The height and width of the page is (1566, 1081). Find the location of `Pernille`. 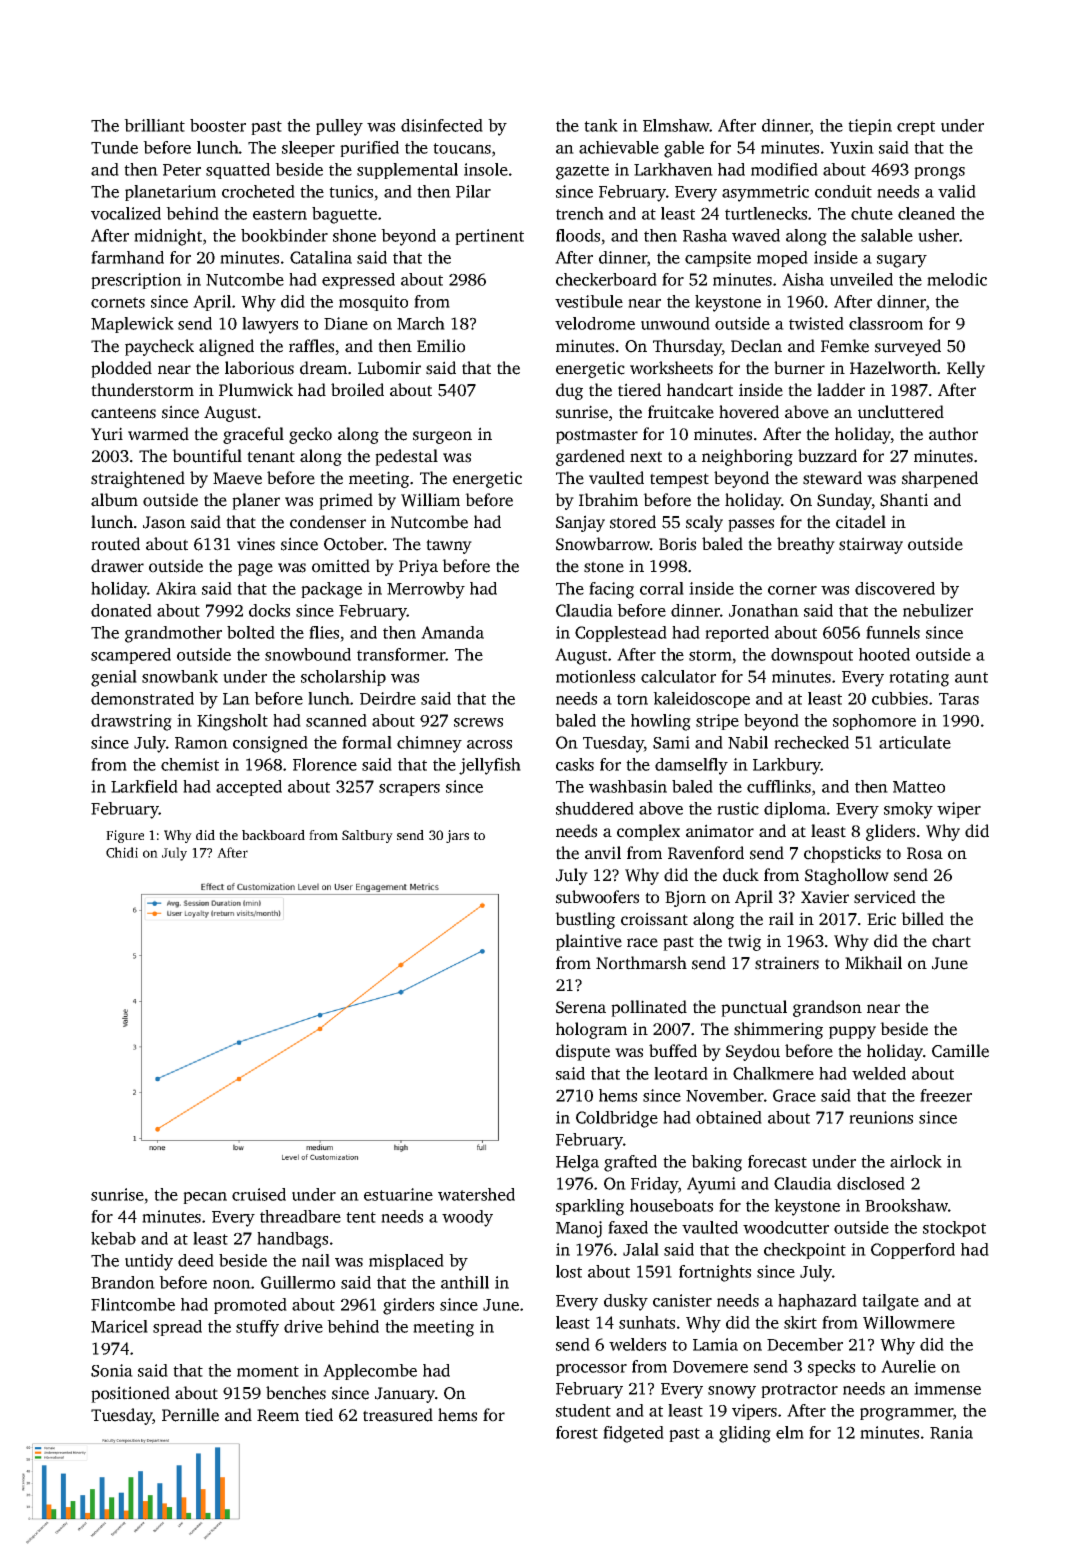

Pernille is located at coordinates (190, 1415).
